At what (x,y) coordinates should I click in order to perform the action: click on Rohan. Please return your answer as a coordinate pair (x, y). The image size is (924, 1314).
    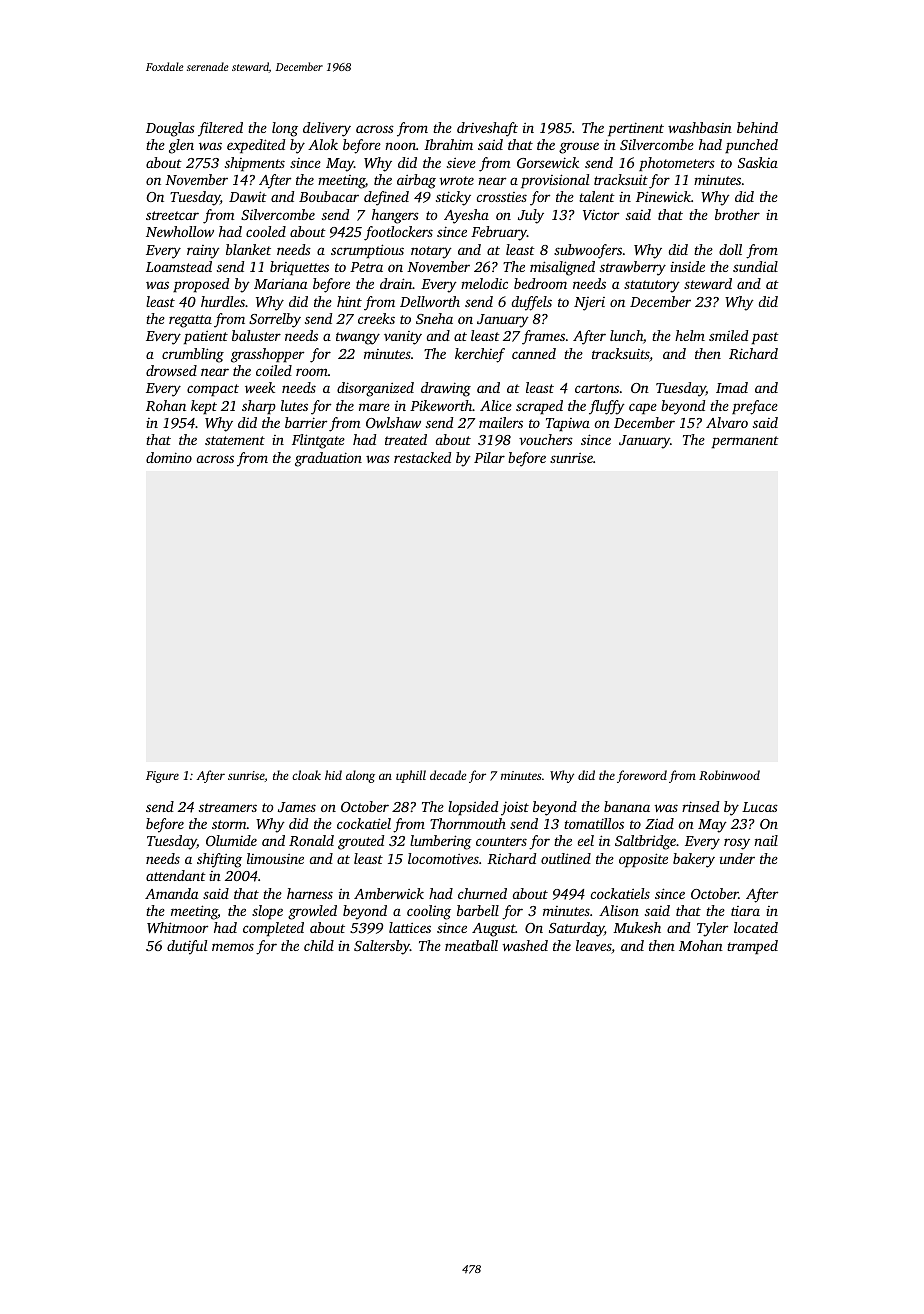
    Looking at the image, I should click on (166, 405).
